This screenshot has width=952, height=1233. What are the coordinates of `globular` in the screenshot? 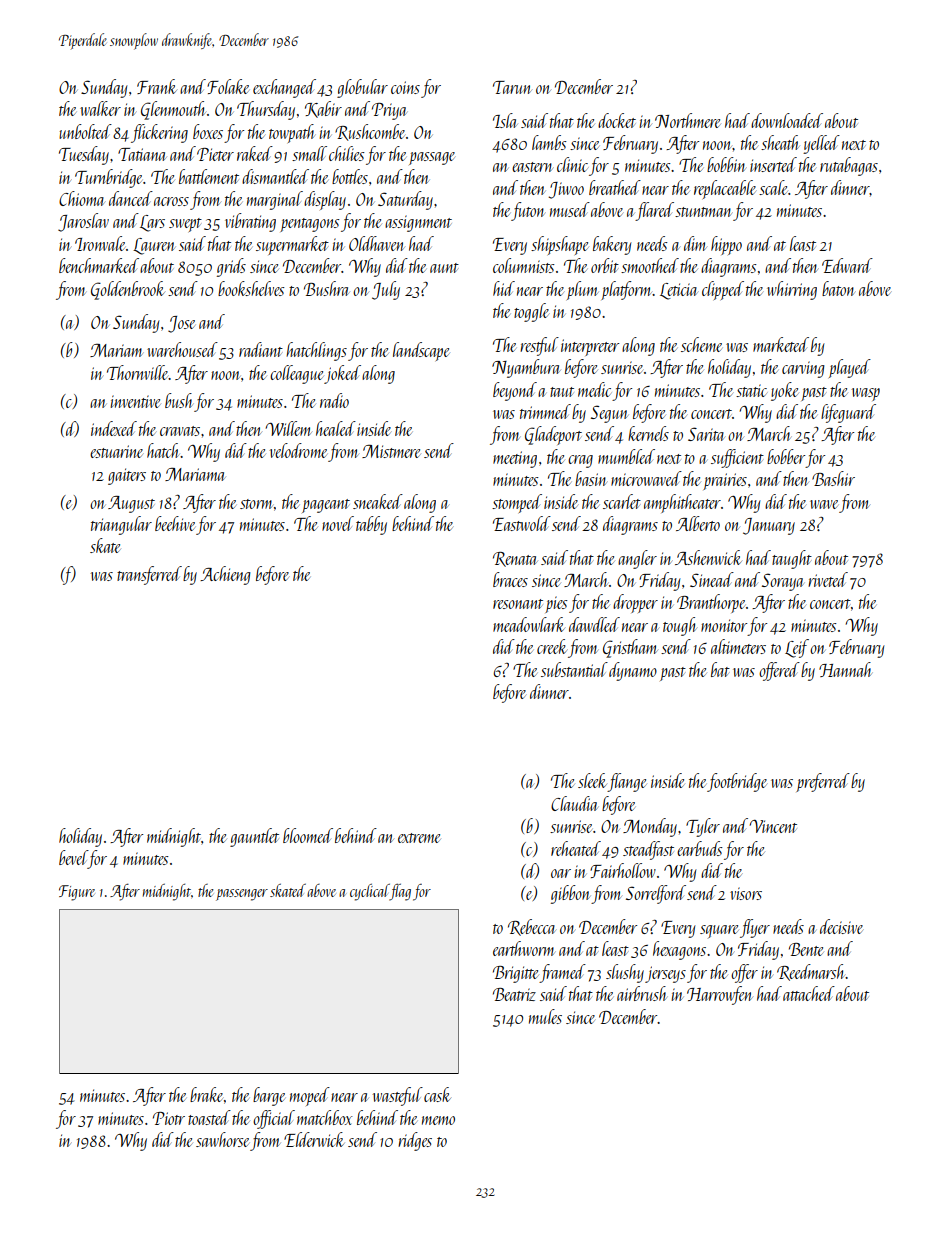 It's located at (362, 88).
